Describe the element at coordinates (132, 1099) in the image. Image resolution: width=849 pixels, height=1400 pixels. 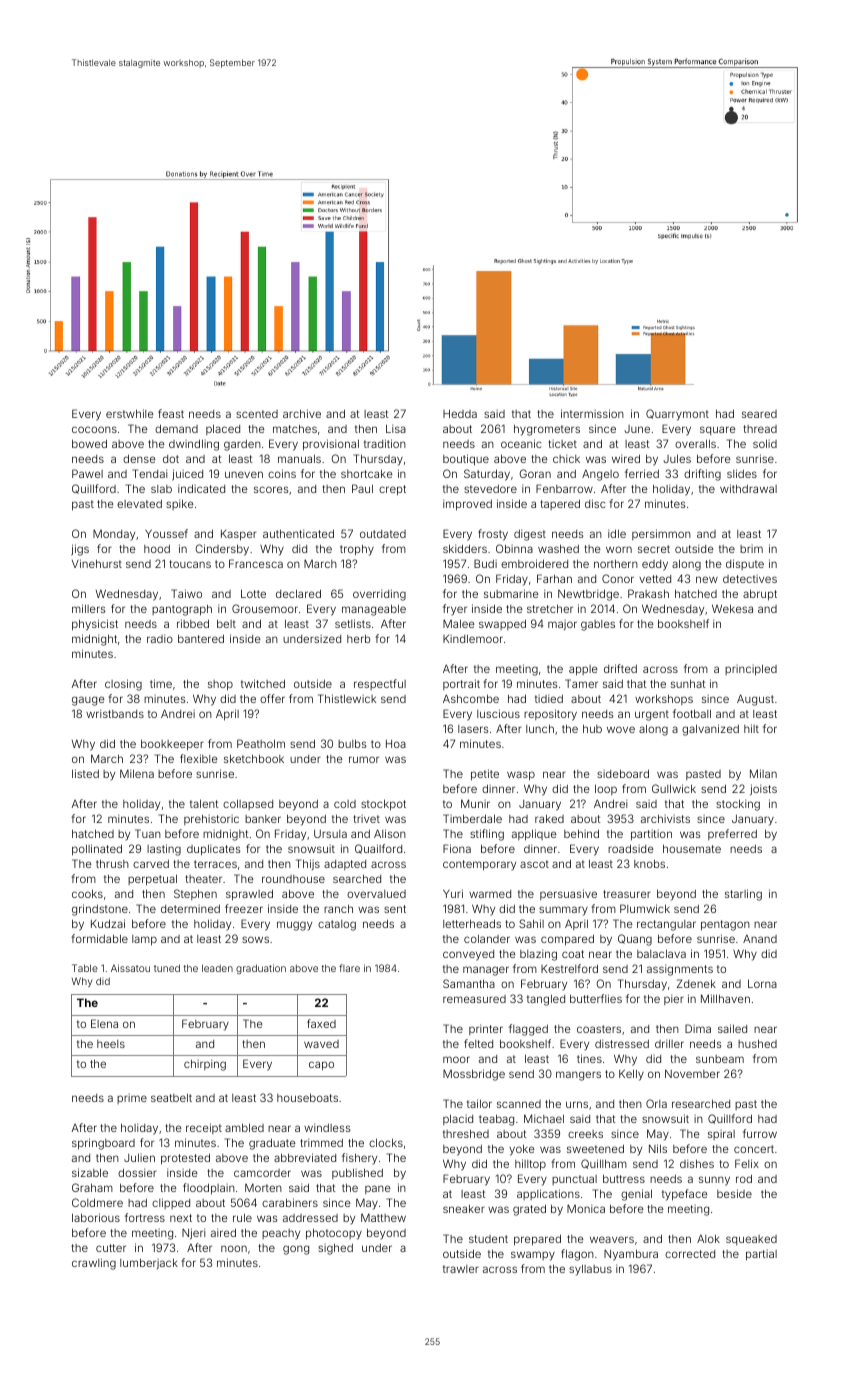
I see `prime` at that location.
